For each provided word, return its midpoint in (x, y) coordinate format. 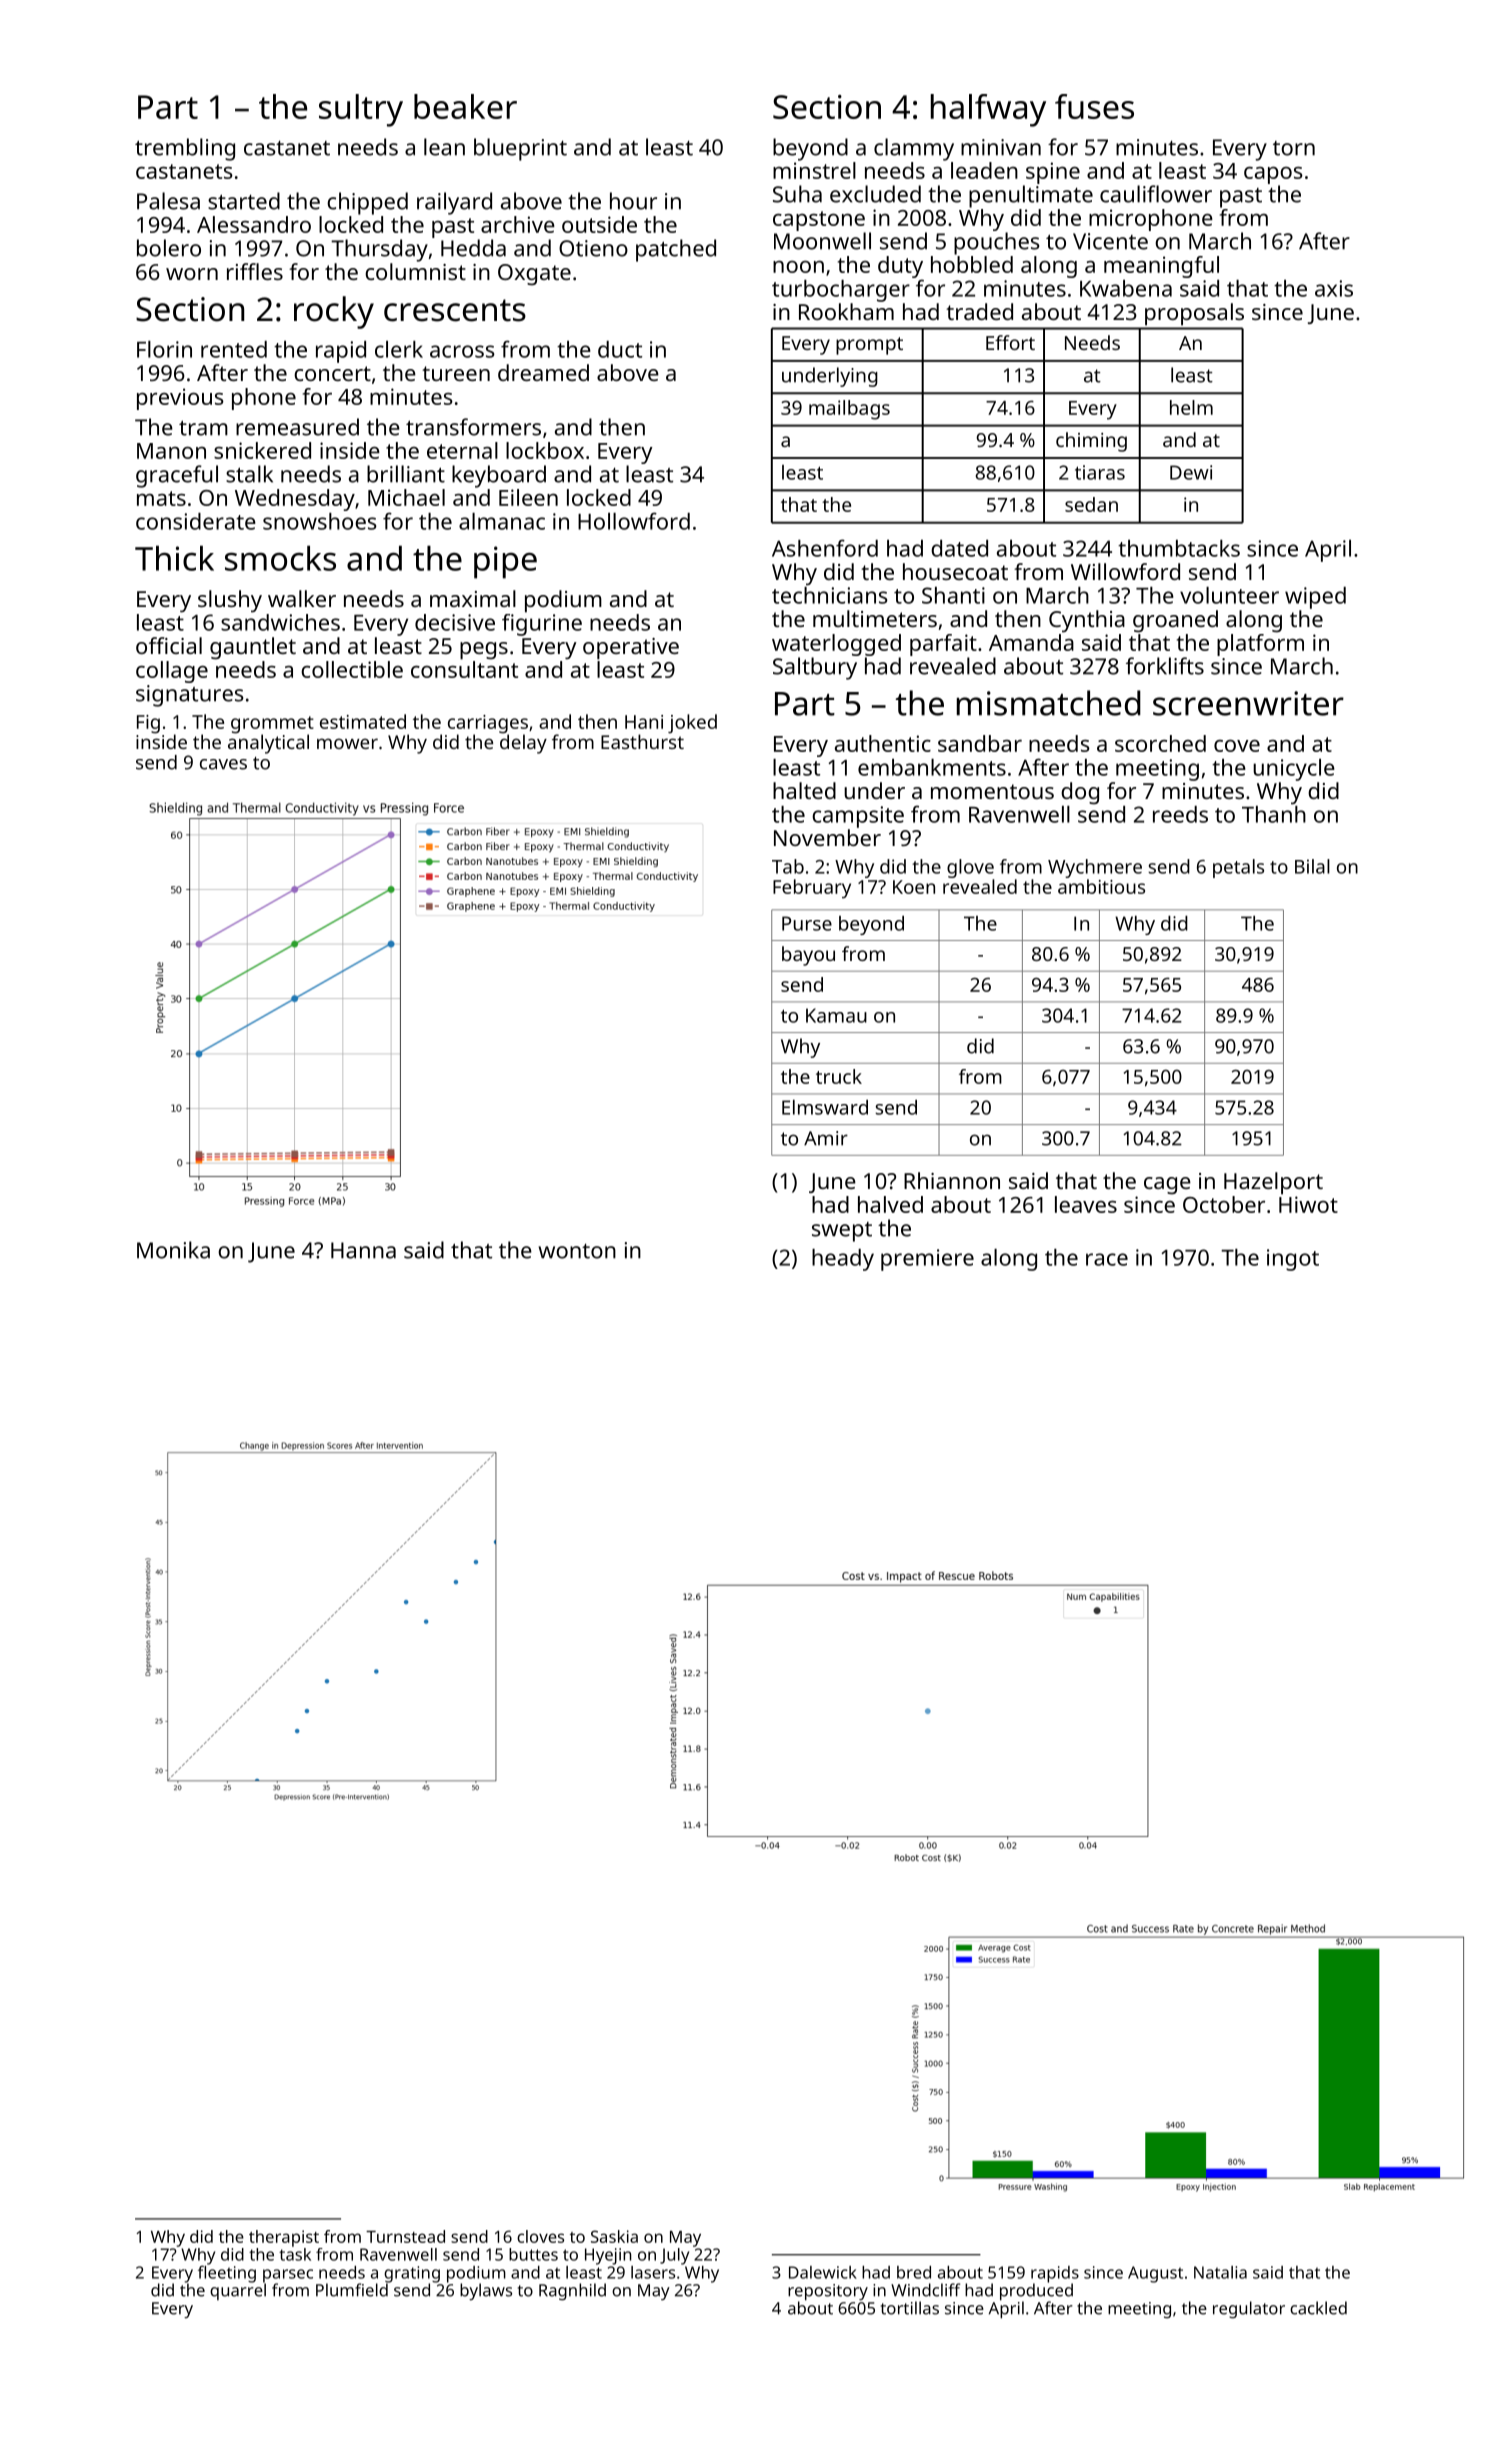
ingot (1293, 1260)
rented (234, 349)
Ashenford (825, 548)
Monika (173, 1250)
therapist (284, 2238)
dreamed (543, 372)
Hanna (363, 1250)
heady (843, 1260)
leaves (1086, 1204)
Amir (826, 1138)
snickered (262, 450)
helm (1191, 407)
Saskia (614, 2236)
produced (1036, 2292)
